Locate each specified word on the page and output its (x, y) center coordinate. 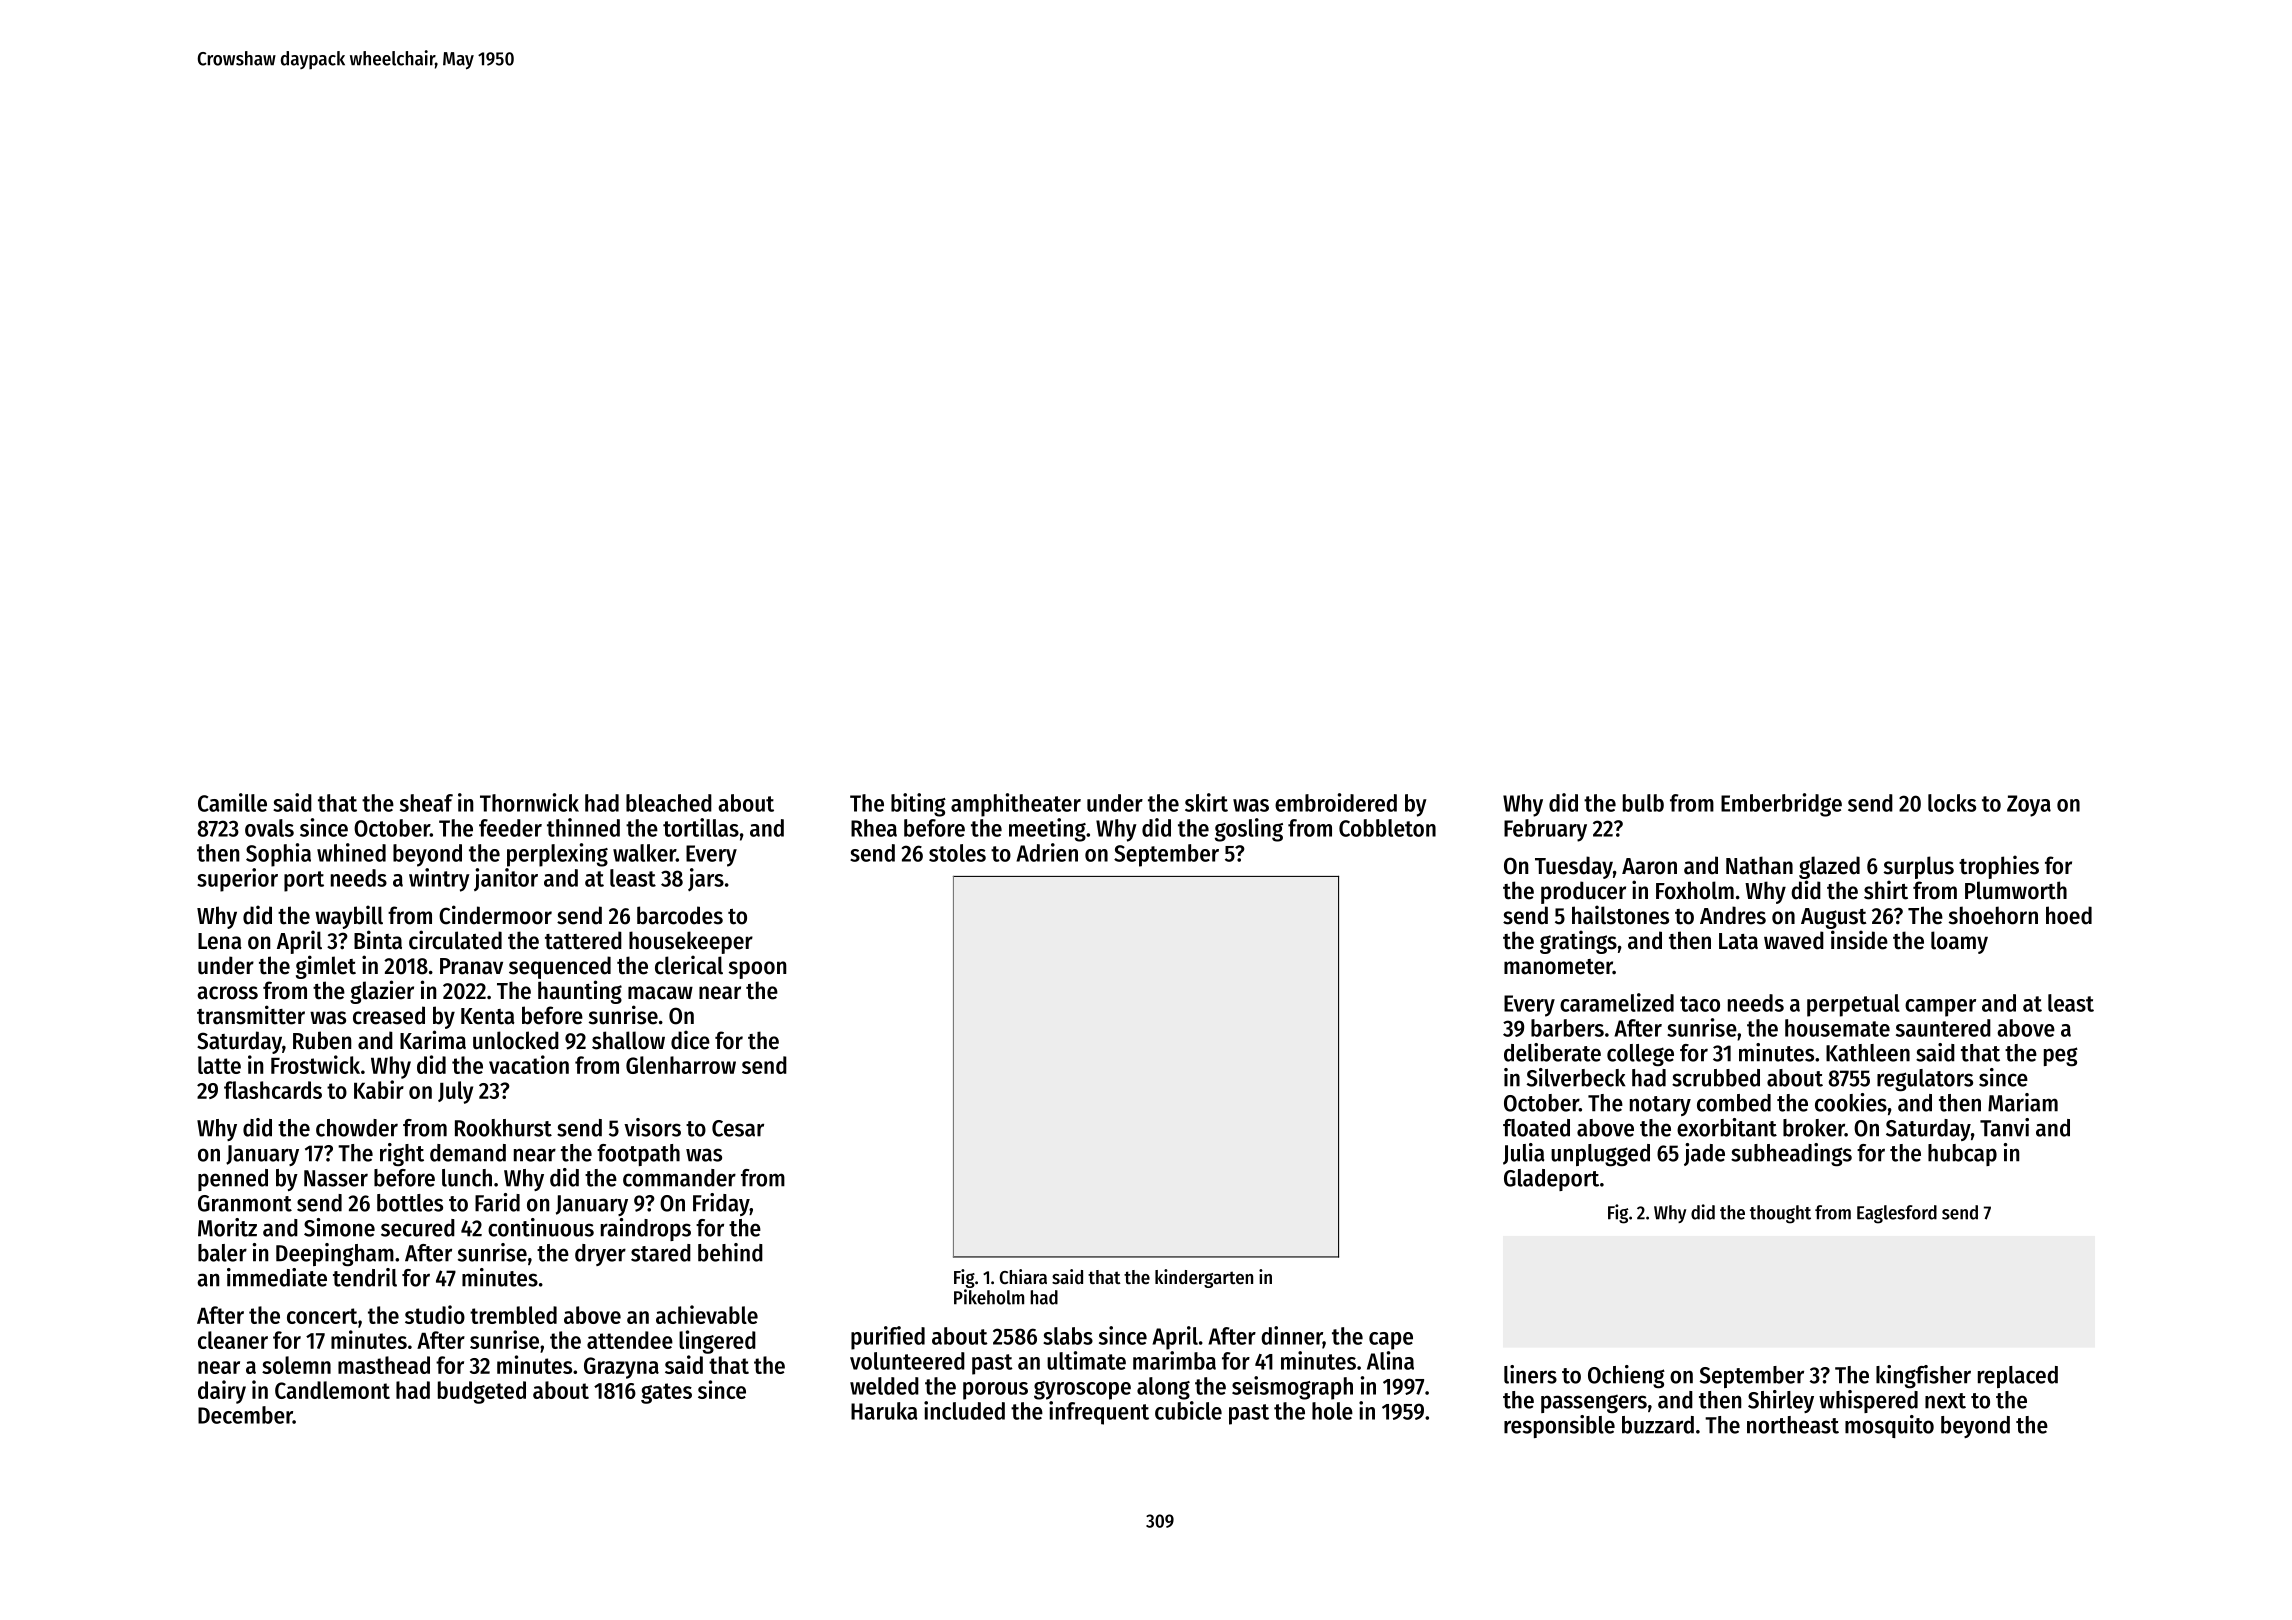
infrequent (1099, 1413)
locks (1952, 803)
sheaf (426, 803)
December (245, 1415)
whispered (1868, 1401)
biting (918, 805)
